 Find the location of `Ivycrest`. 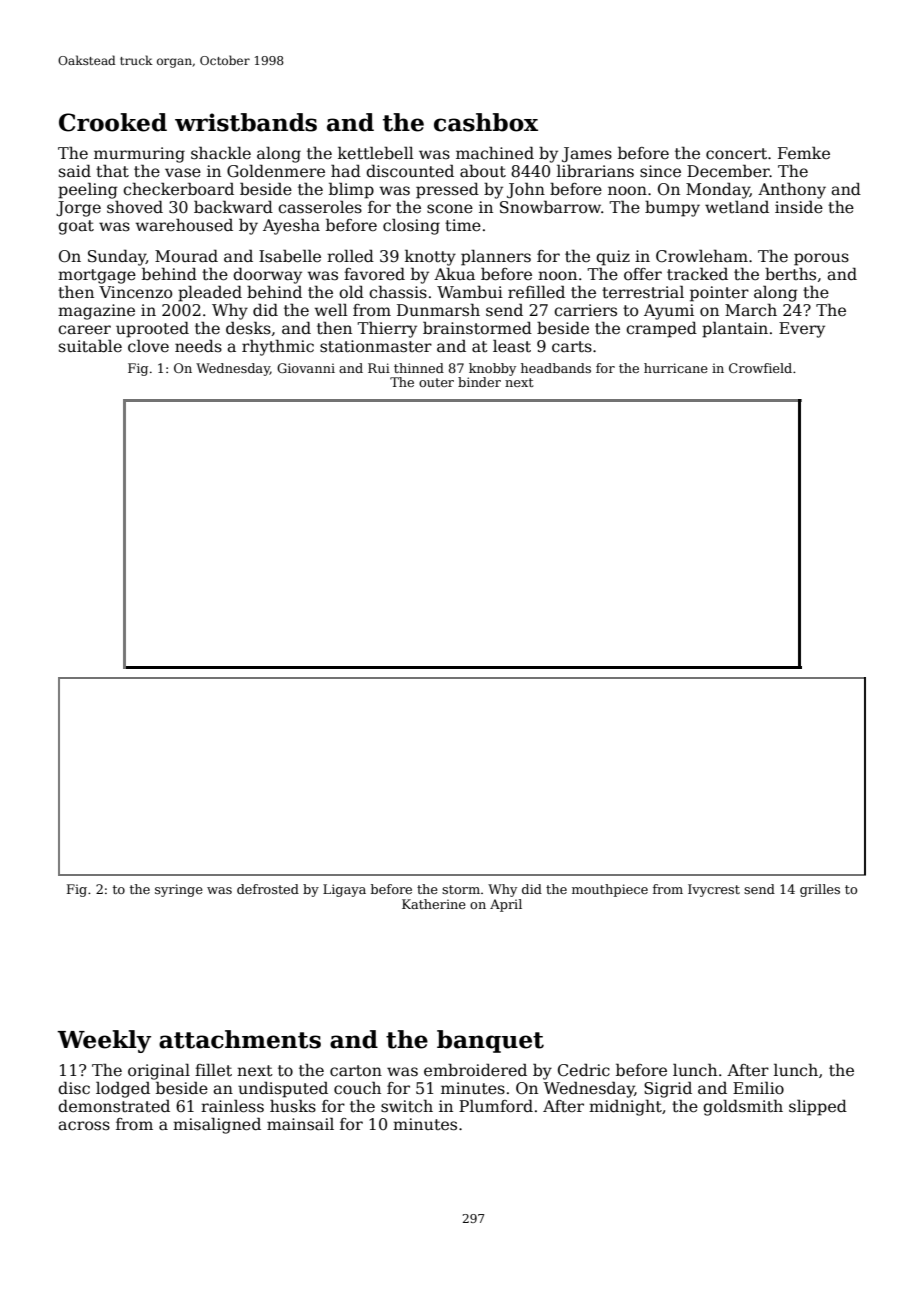

Ivycrest is located at coordinates (714, 890).
